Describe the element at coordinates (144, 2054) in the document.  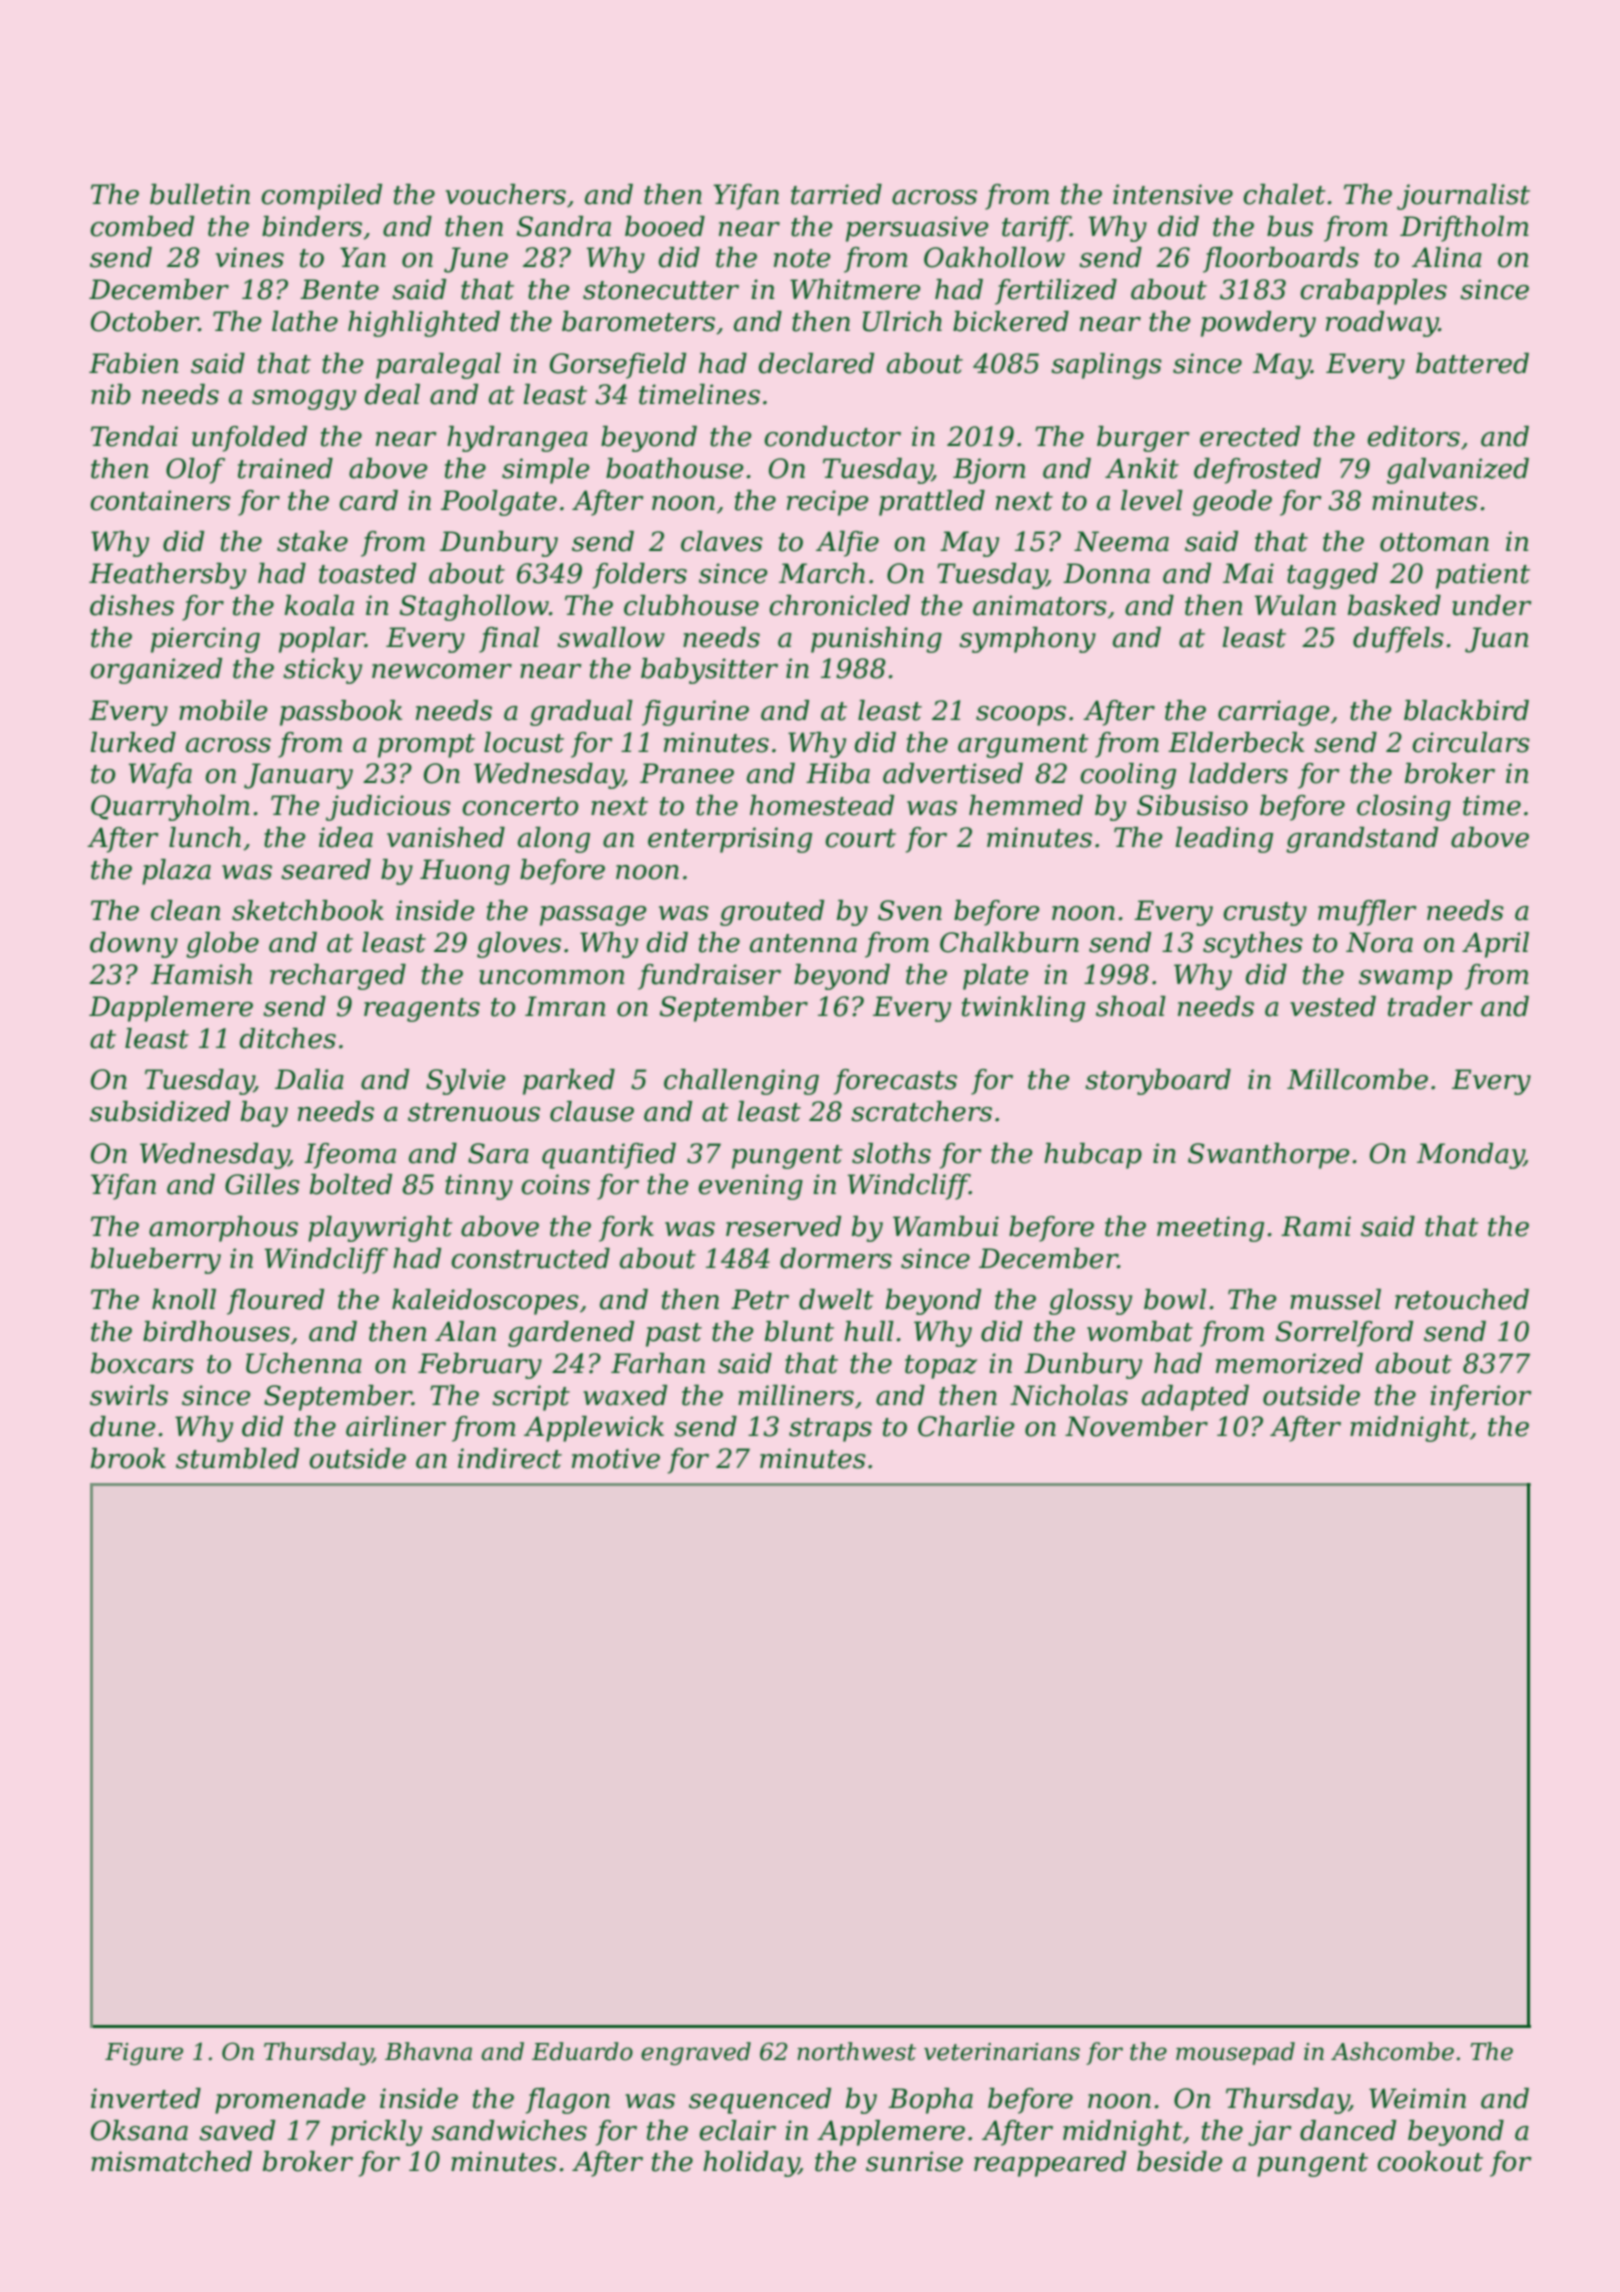
I see `Figure` at that location.
